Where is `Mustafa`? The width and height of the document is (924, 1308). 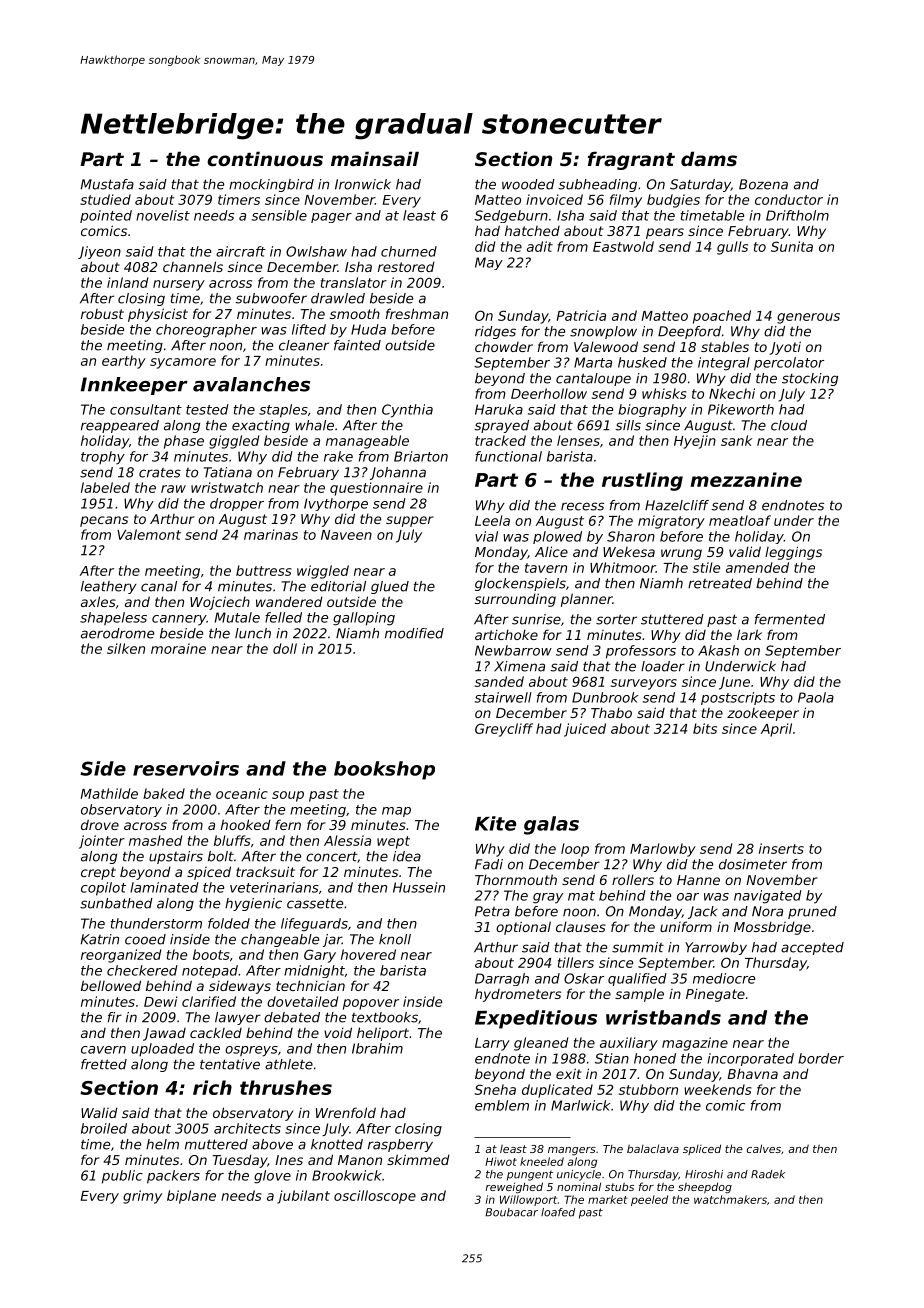 Mustafa is located at coordinates (107, 184).
